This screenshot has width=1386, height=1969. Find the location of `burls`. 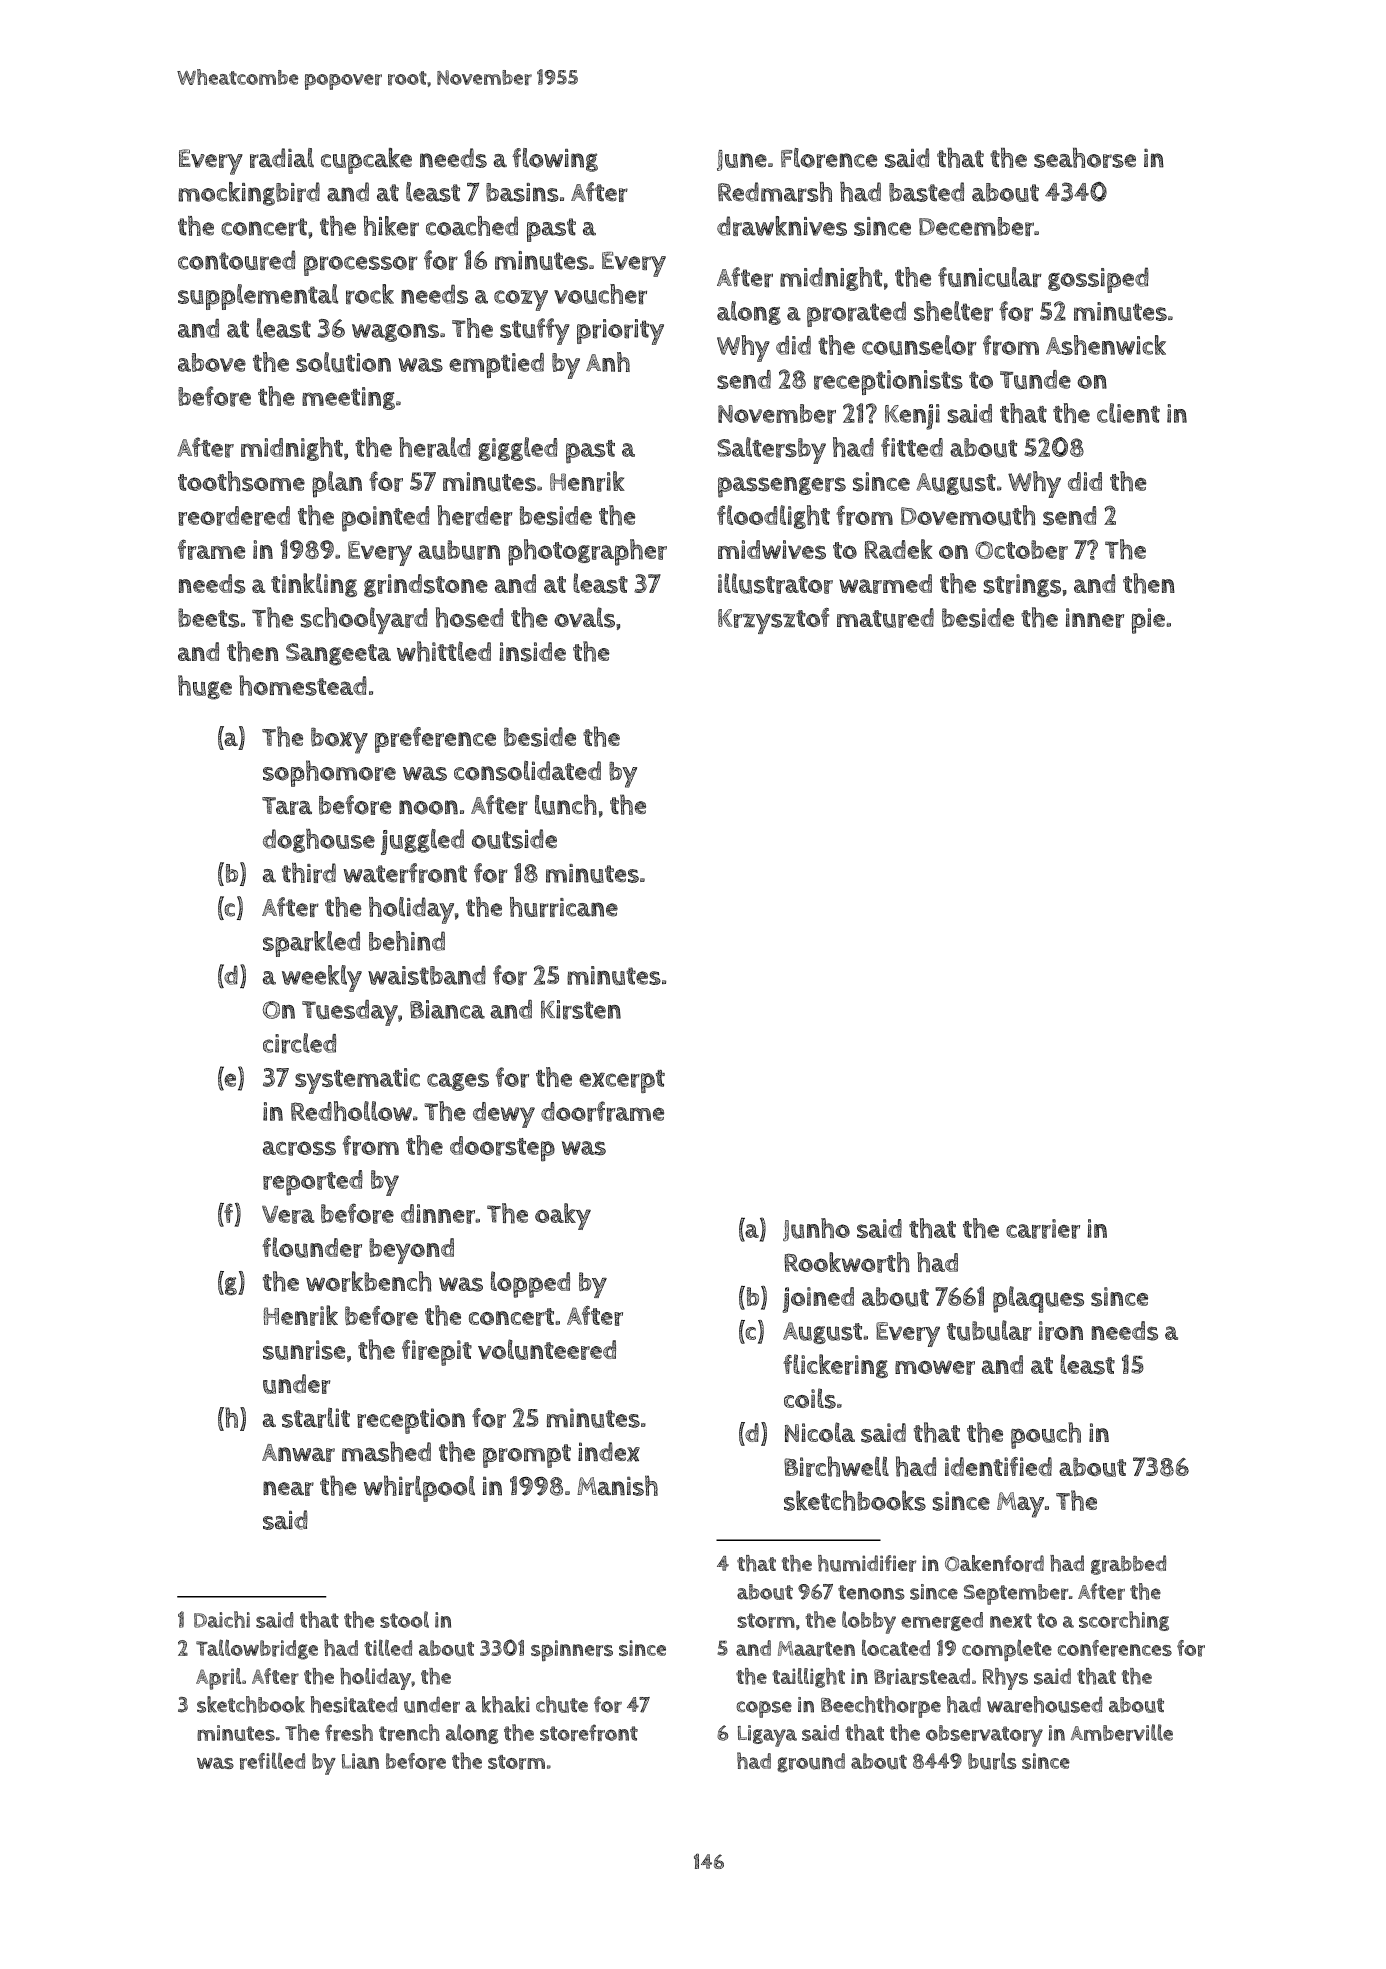

burls is located at coordinates (992, 1761).
